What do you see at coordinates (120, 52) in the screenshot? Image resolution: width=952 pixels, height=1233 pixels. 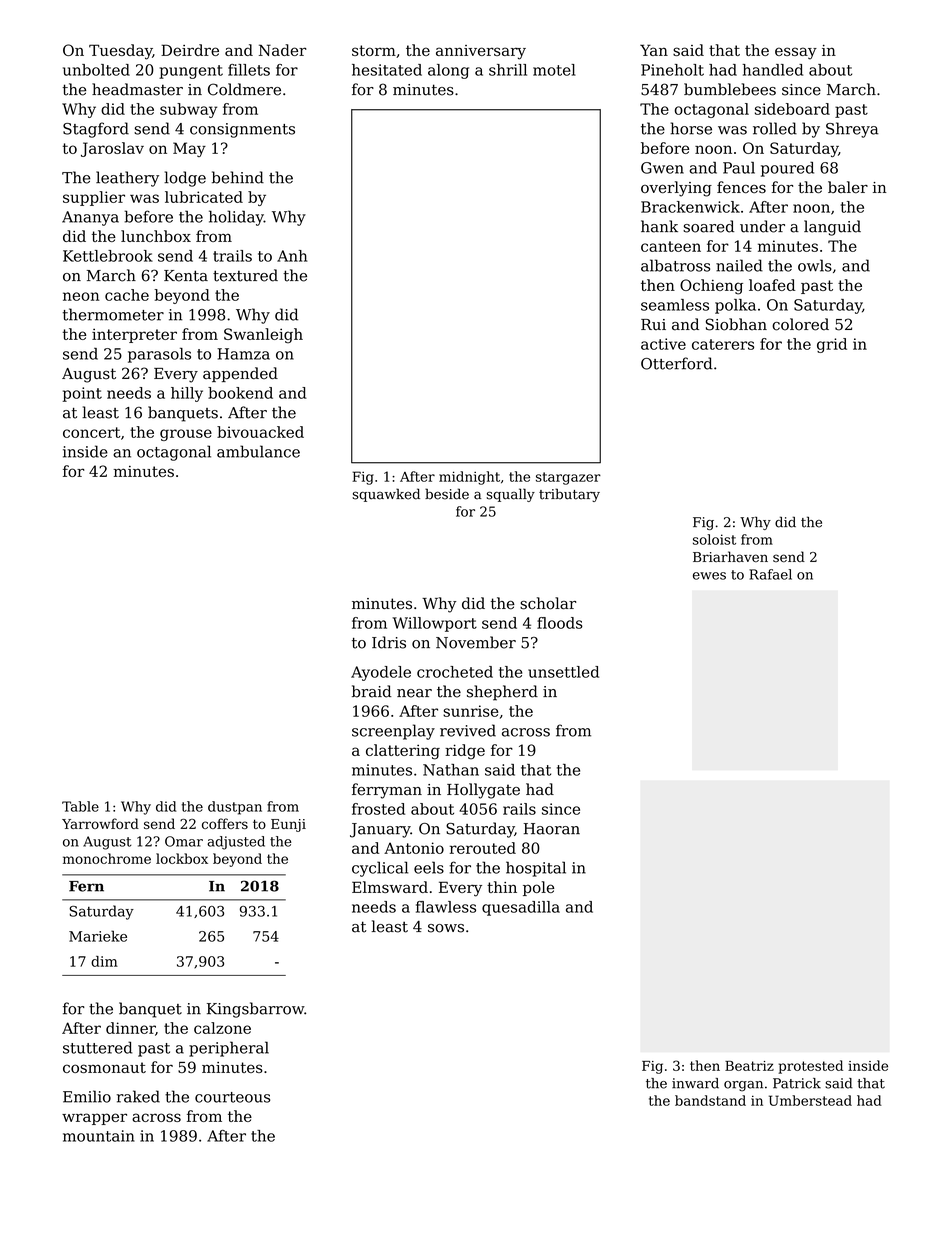 I see `Tuesday` at bounding box center [120, 52].
